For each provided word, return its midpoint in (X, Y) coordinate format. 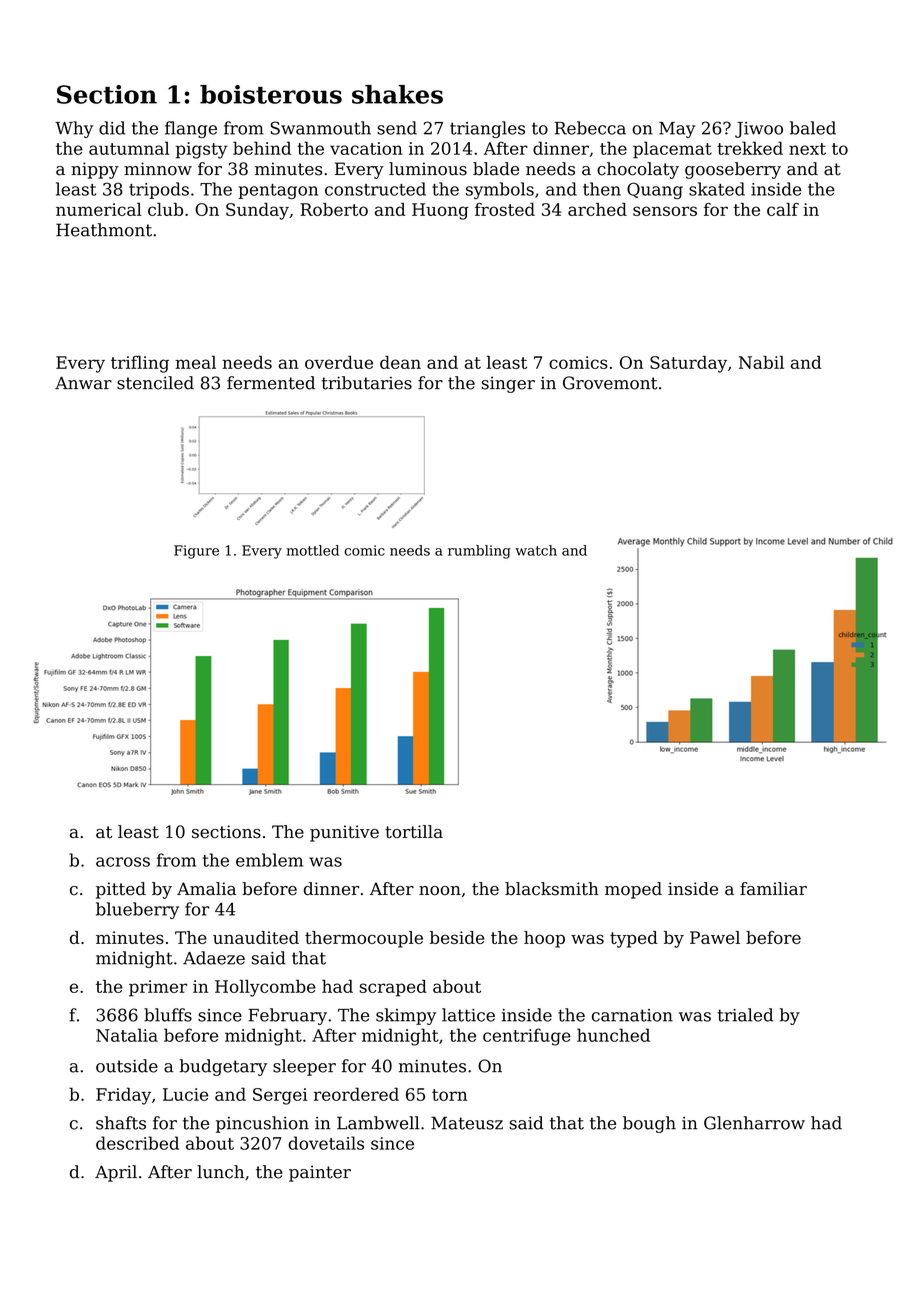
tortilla (414, 832)
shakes (397, 94)
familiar (773, 889)
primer (158, 988)
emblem (269, 860)
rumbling (479, 552)
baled (813, 128)
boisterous (271, 94)
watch (536, 550)
